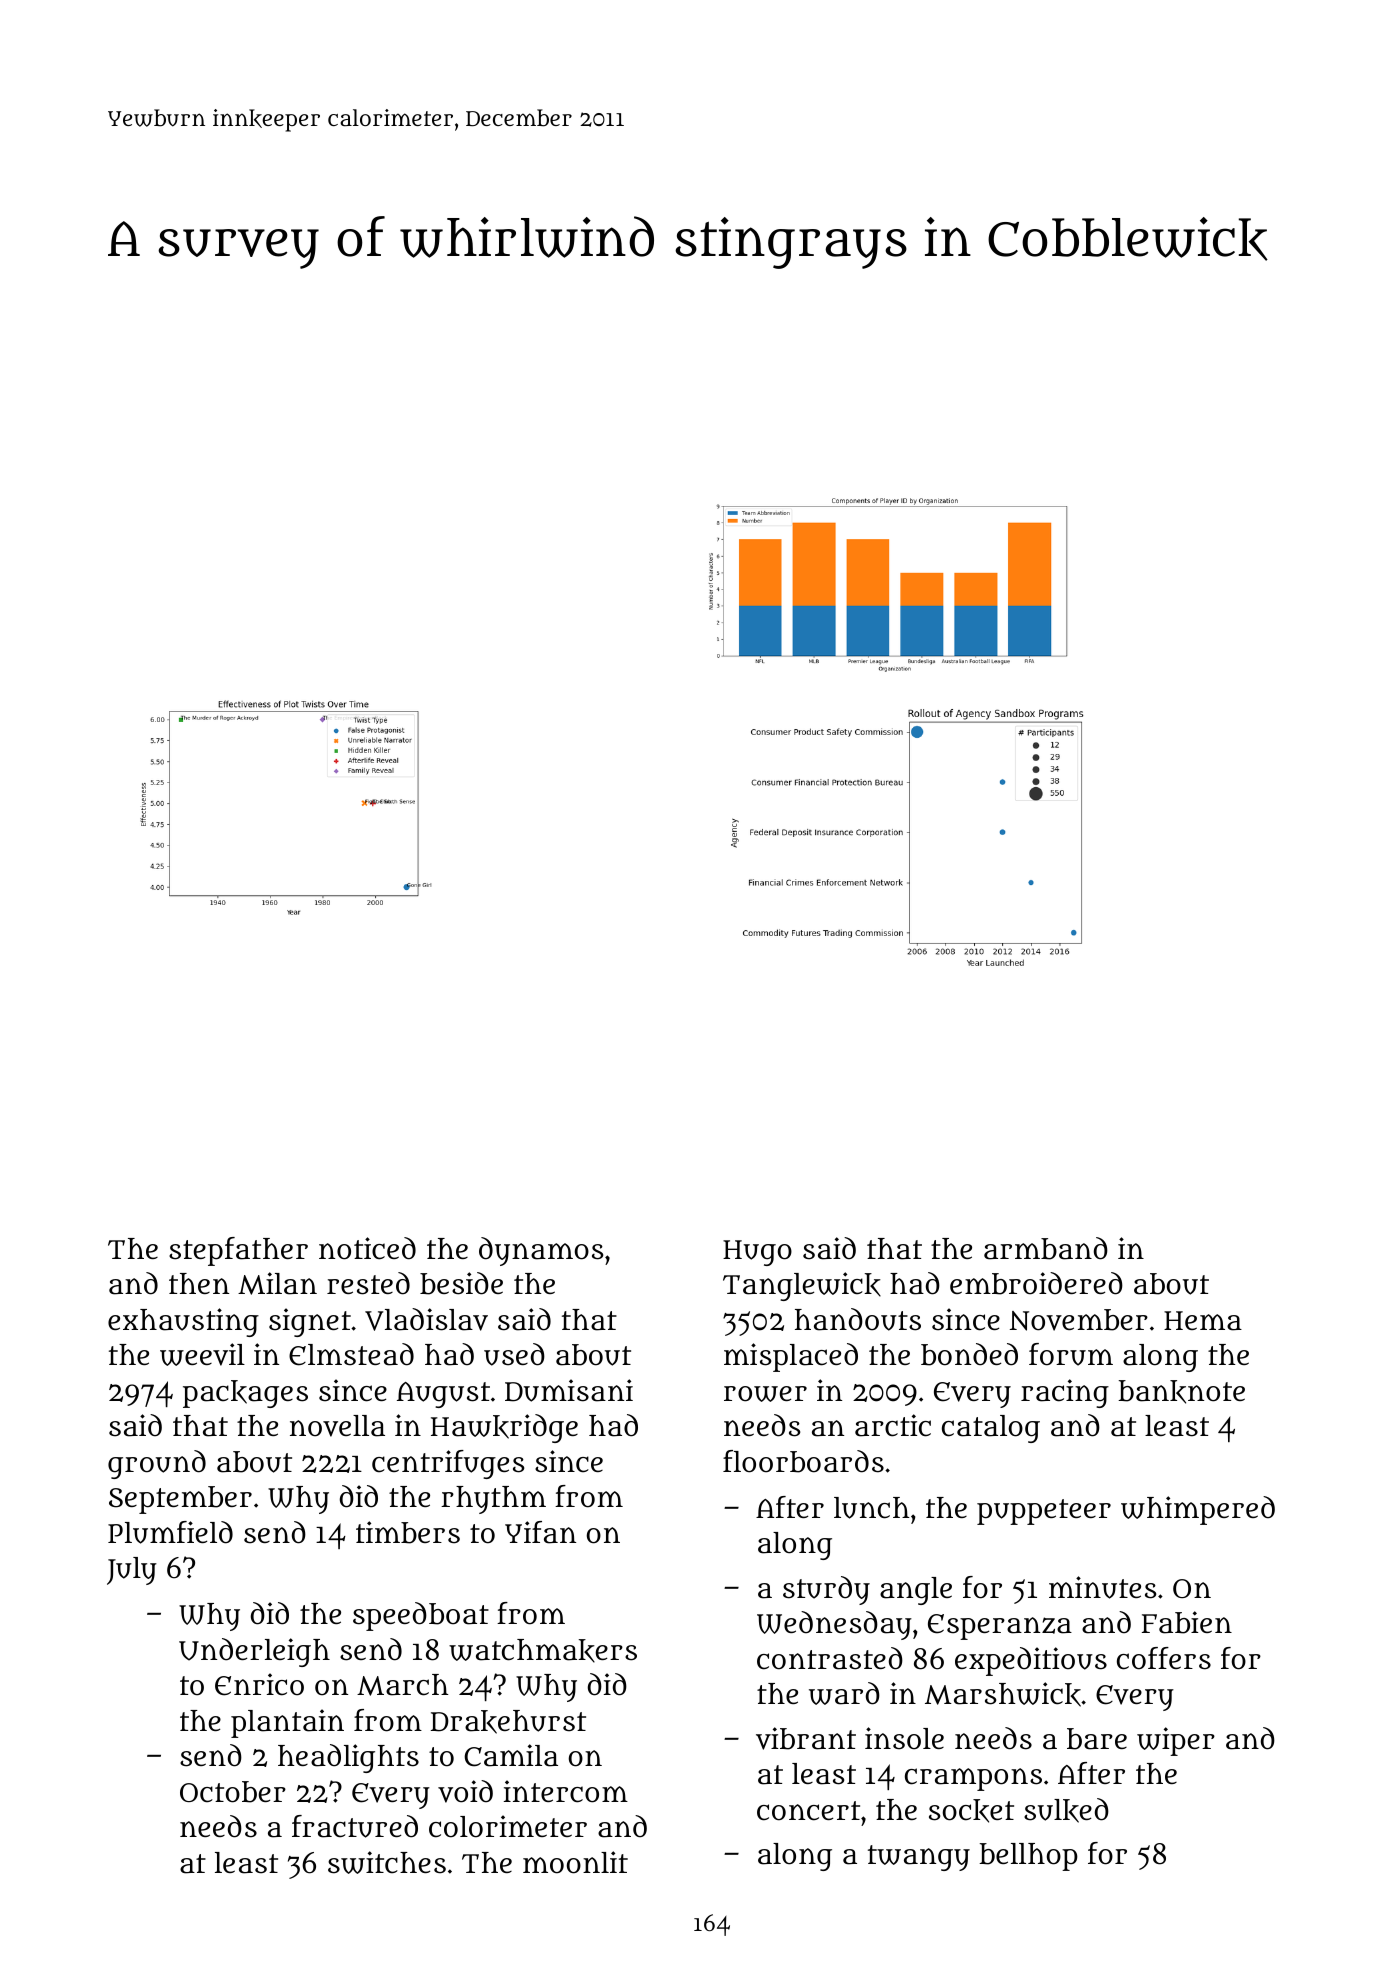 The height and width of the screenshot is (1969, 1386). Describe the element at coordinates (830, 1658) in the screenshot. I see `contrasted` at that location.
